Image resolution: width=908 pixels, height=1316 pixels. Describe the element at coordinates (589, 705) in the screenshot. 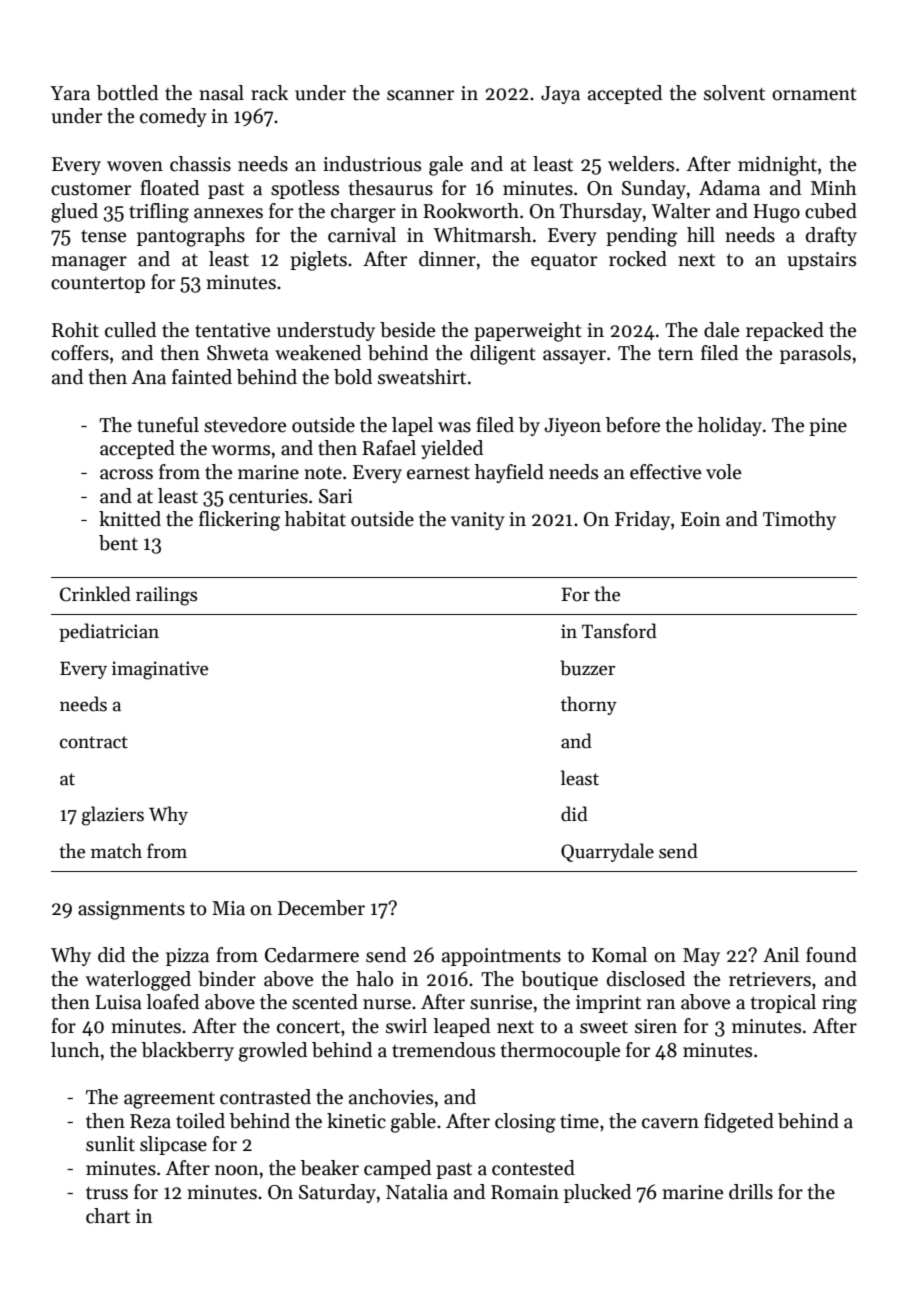

I see `thorny` at that location.
